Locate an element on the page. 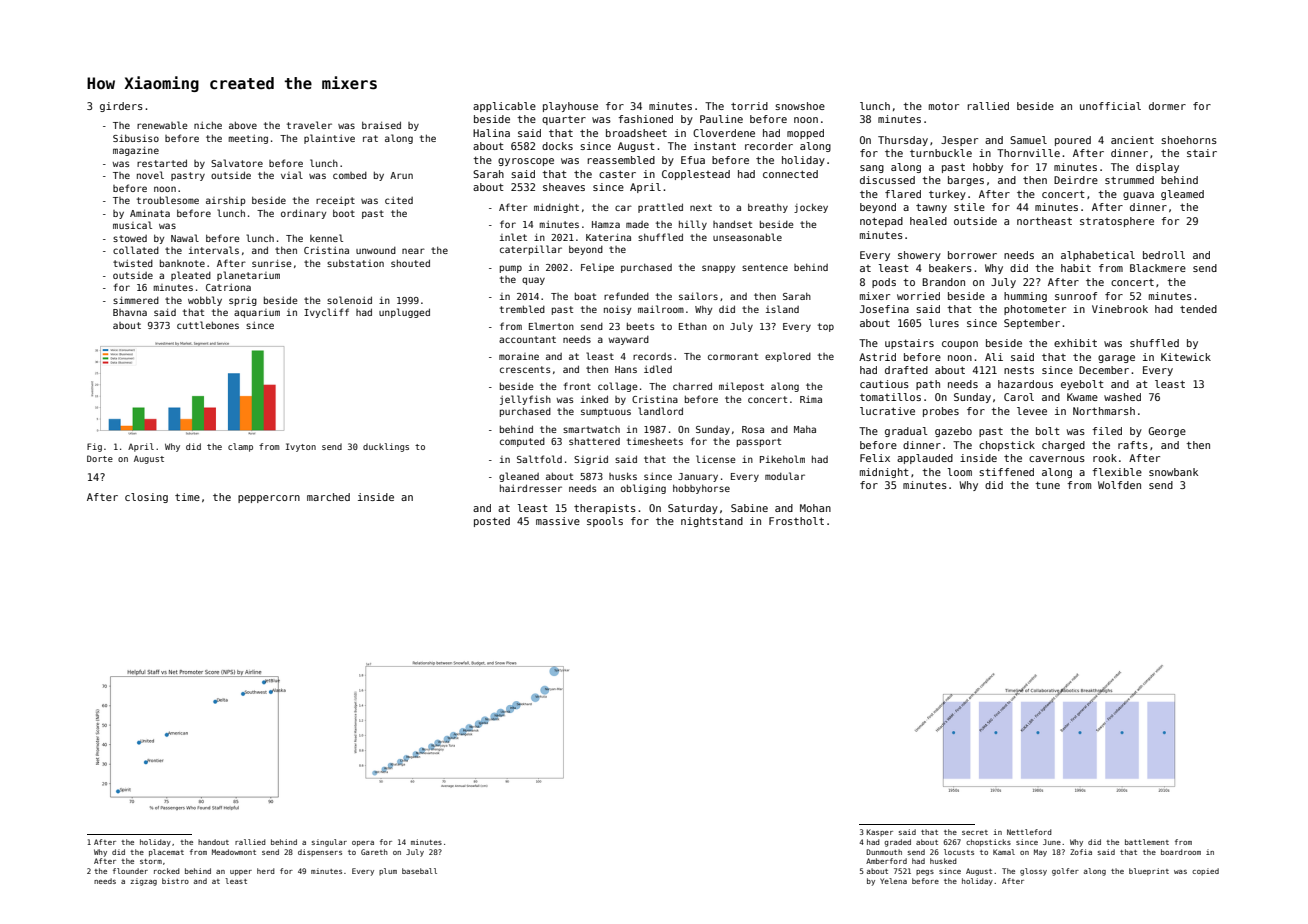  torrid is located at coordinates (749, 106).
